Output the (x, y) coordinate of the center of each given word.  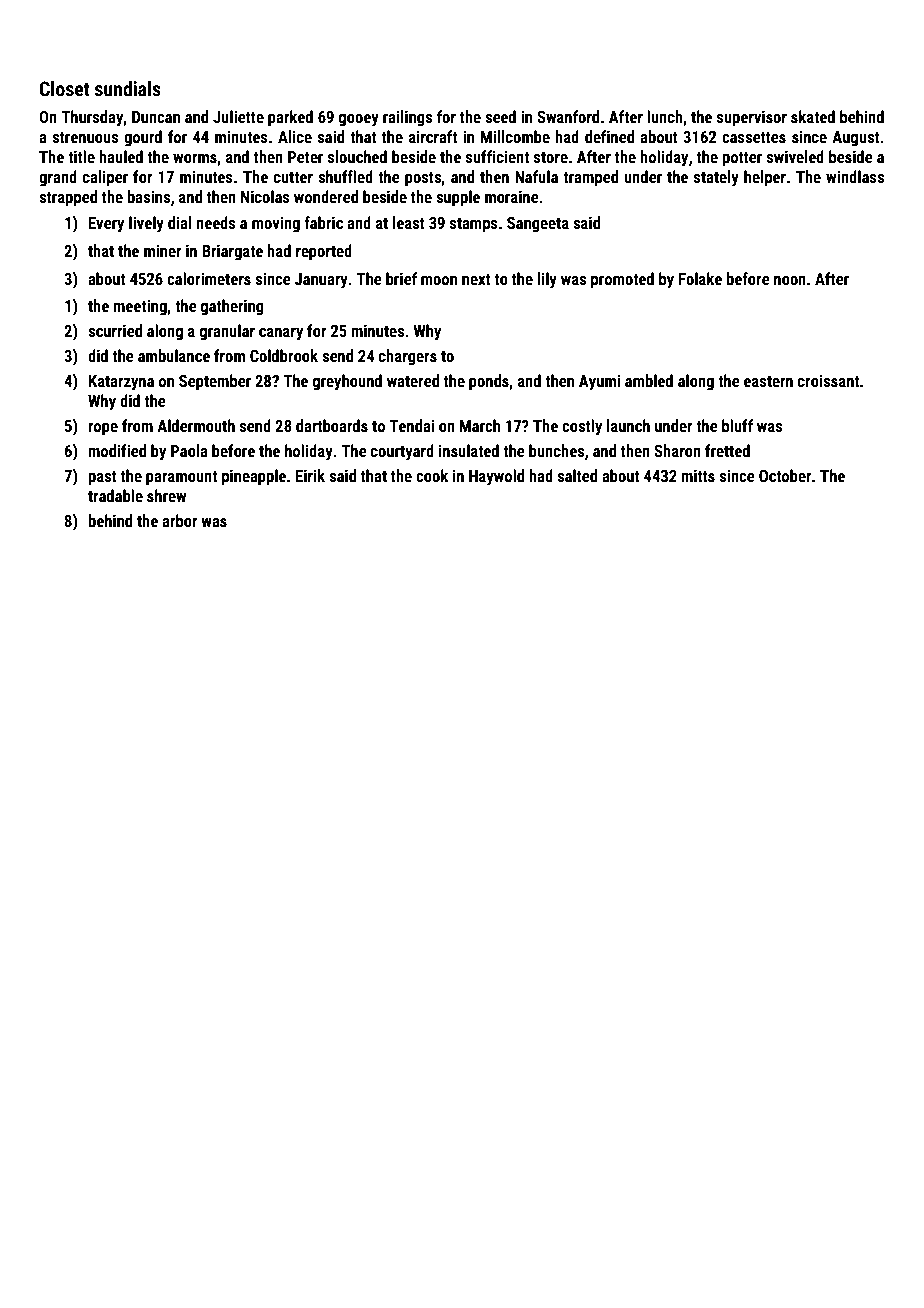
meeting (140, 307)
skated (813, 116)
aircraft (433, 136)
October (785, 475)
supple (458, 198)
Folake (700, 278)
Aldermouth (196, 425)
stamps (474, 225)
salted (577, 475)
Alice (295, 136)
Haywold (496, 477)
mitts (698, 475)
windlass (855, 176)
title (81, 156)
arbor (180, 520)
